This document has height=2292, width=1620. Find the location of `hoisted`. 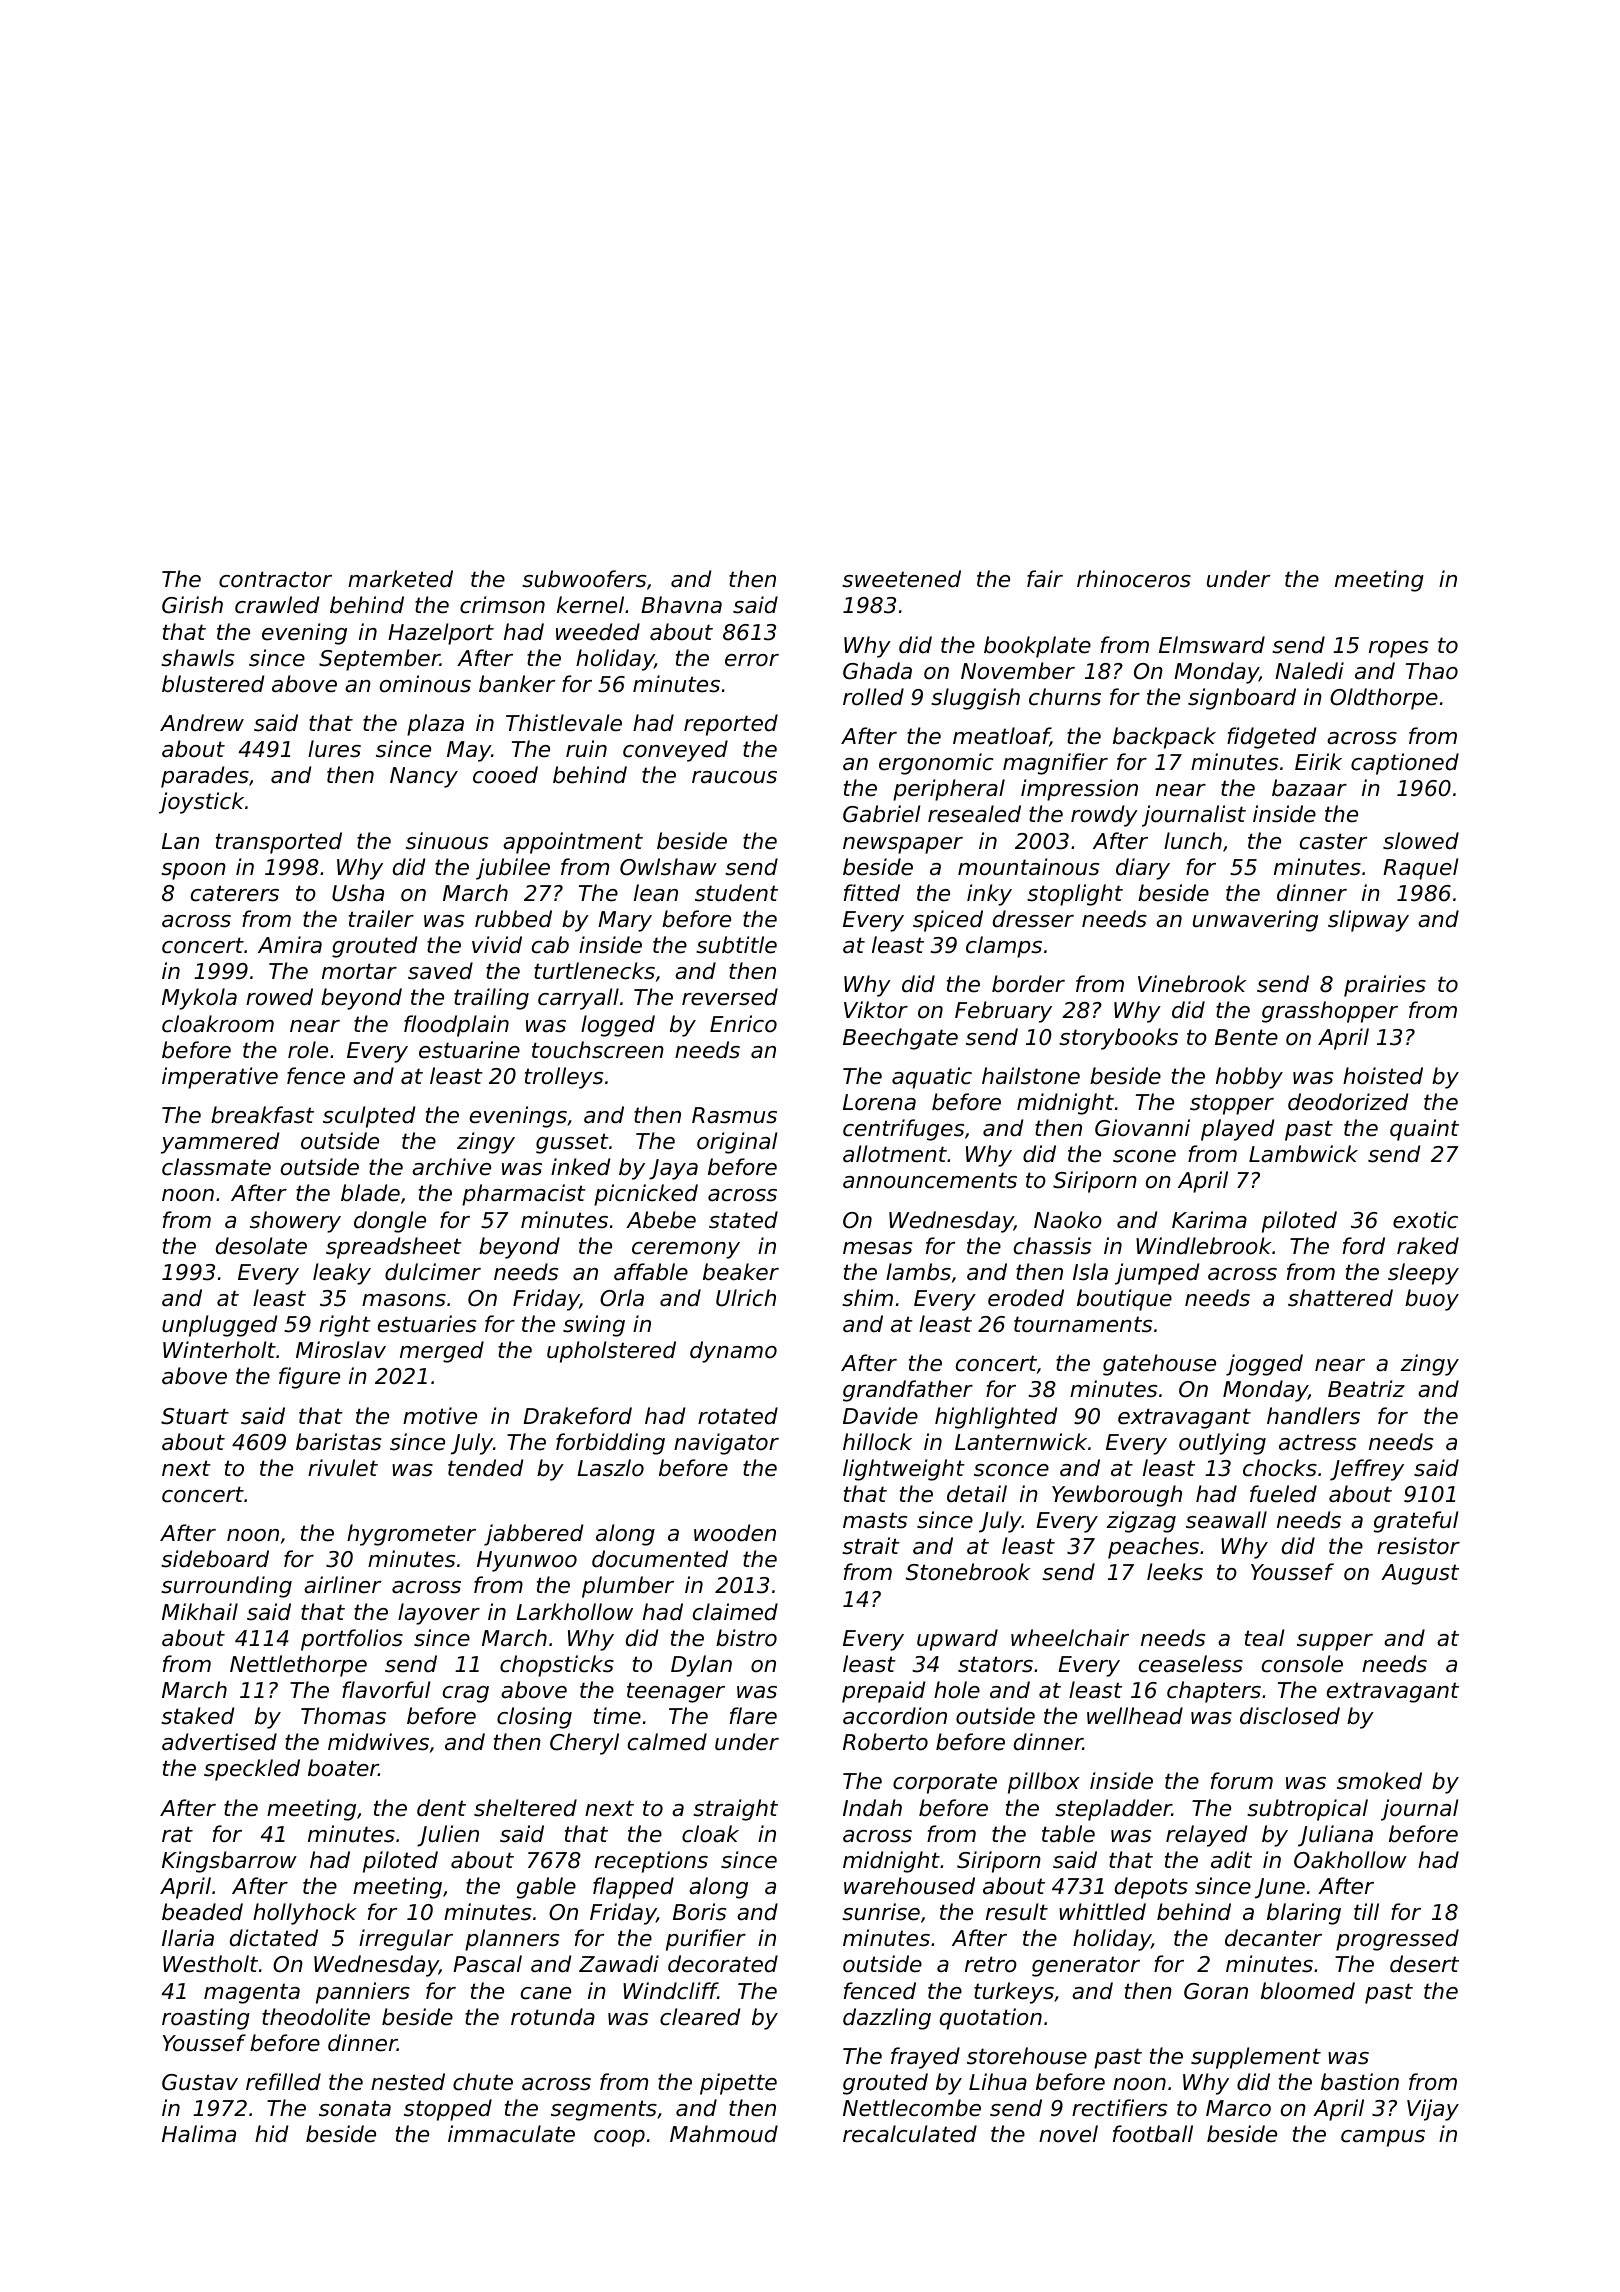

hoisted is located at coordinates (1383, 1076).
